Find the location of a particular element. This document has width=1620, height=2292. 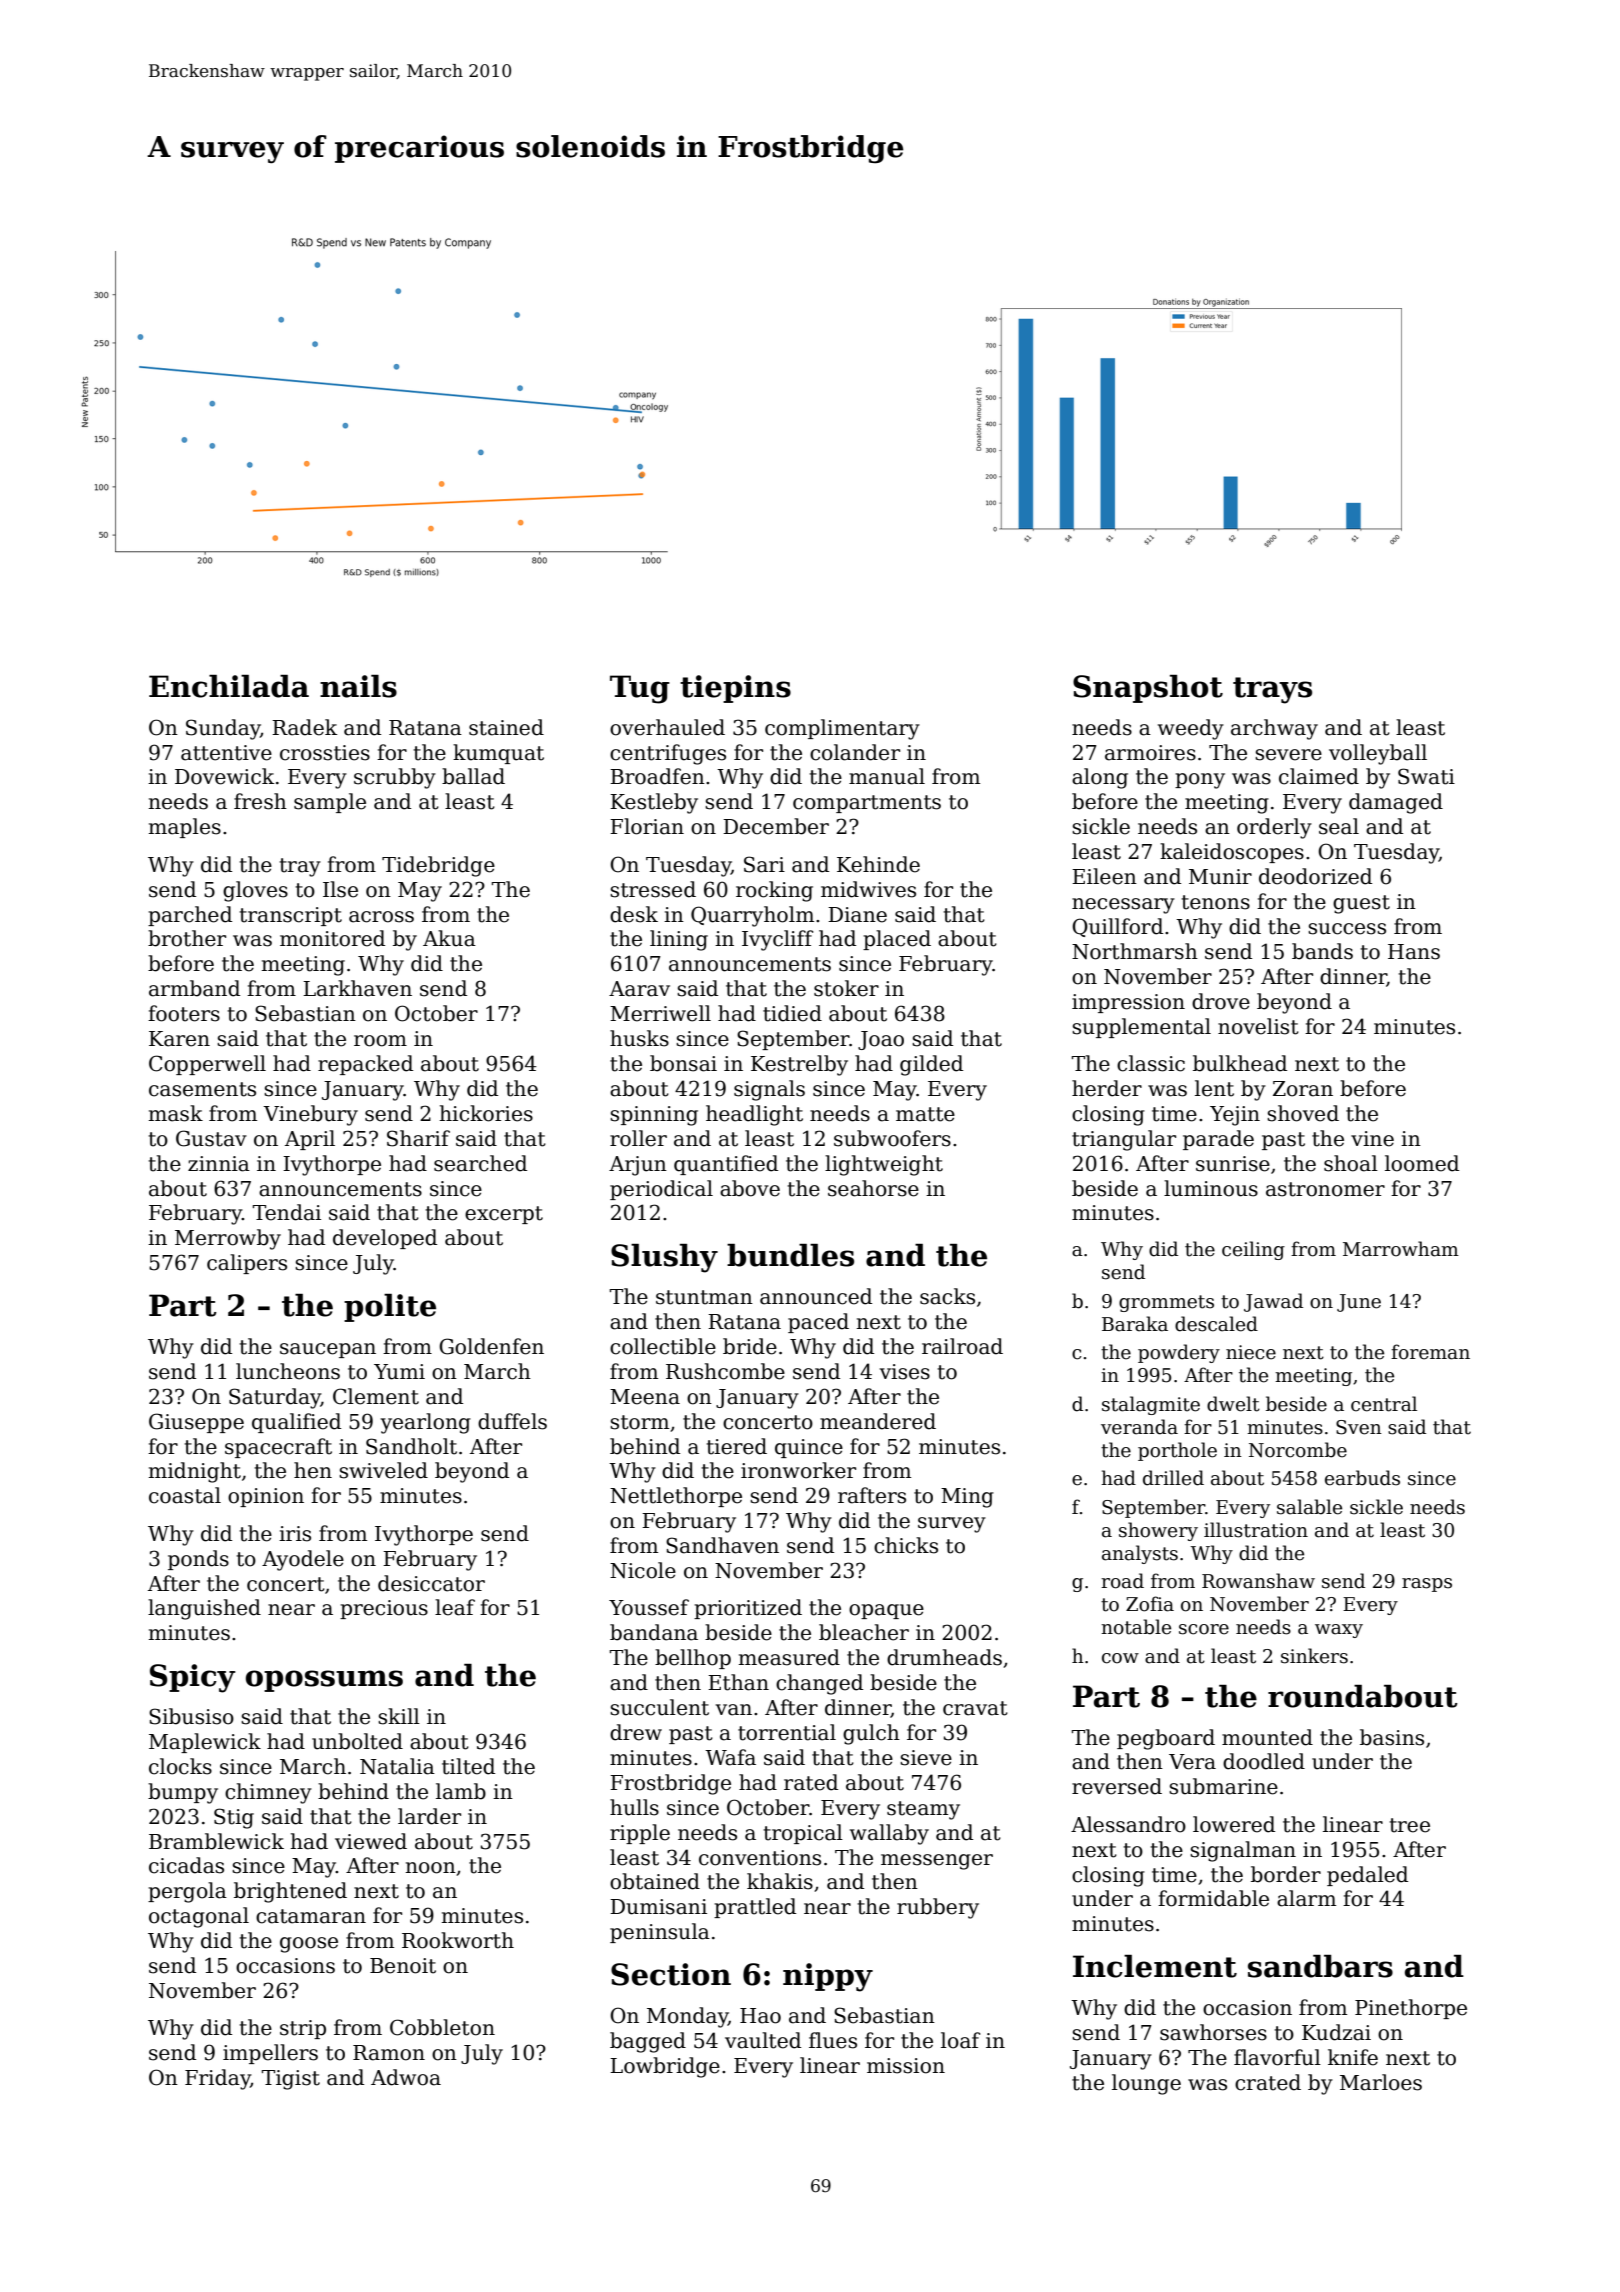

Adwoa is located at coordinates (406, 2077).
